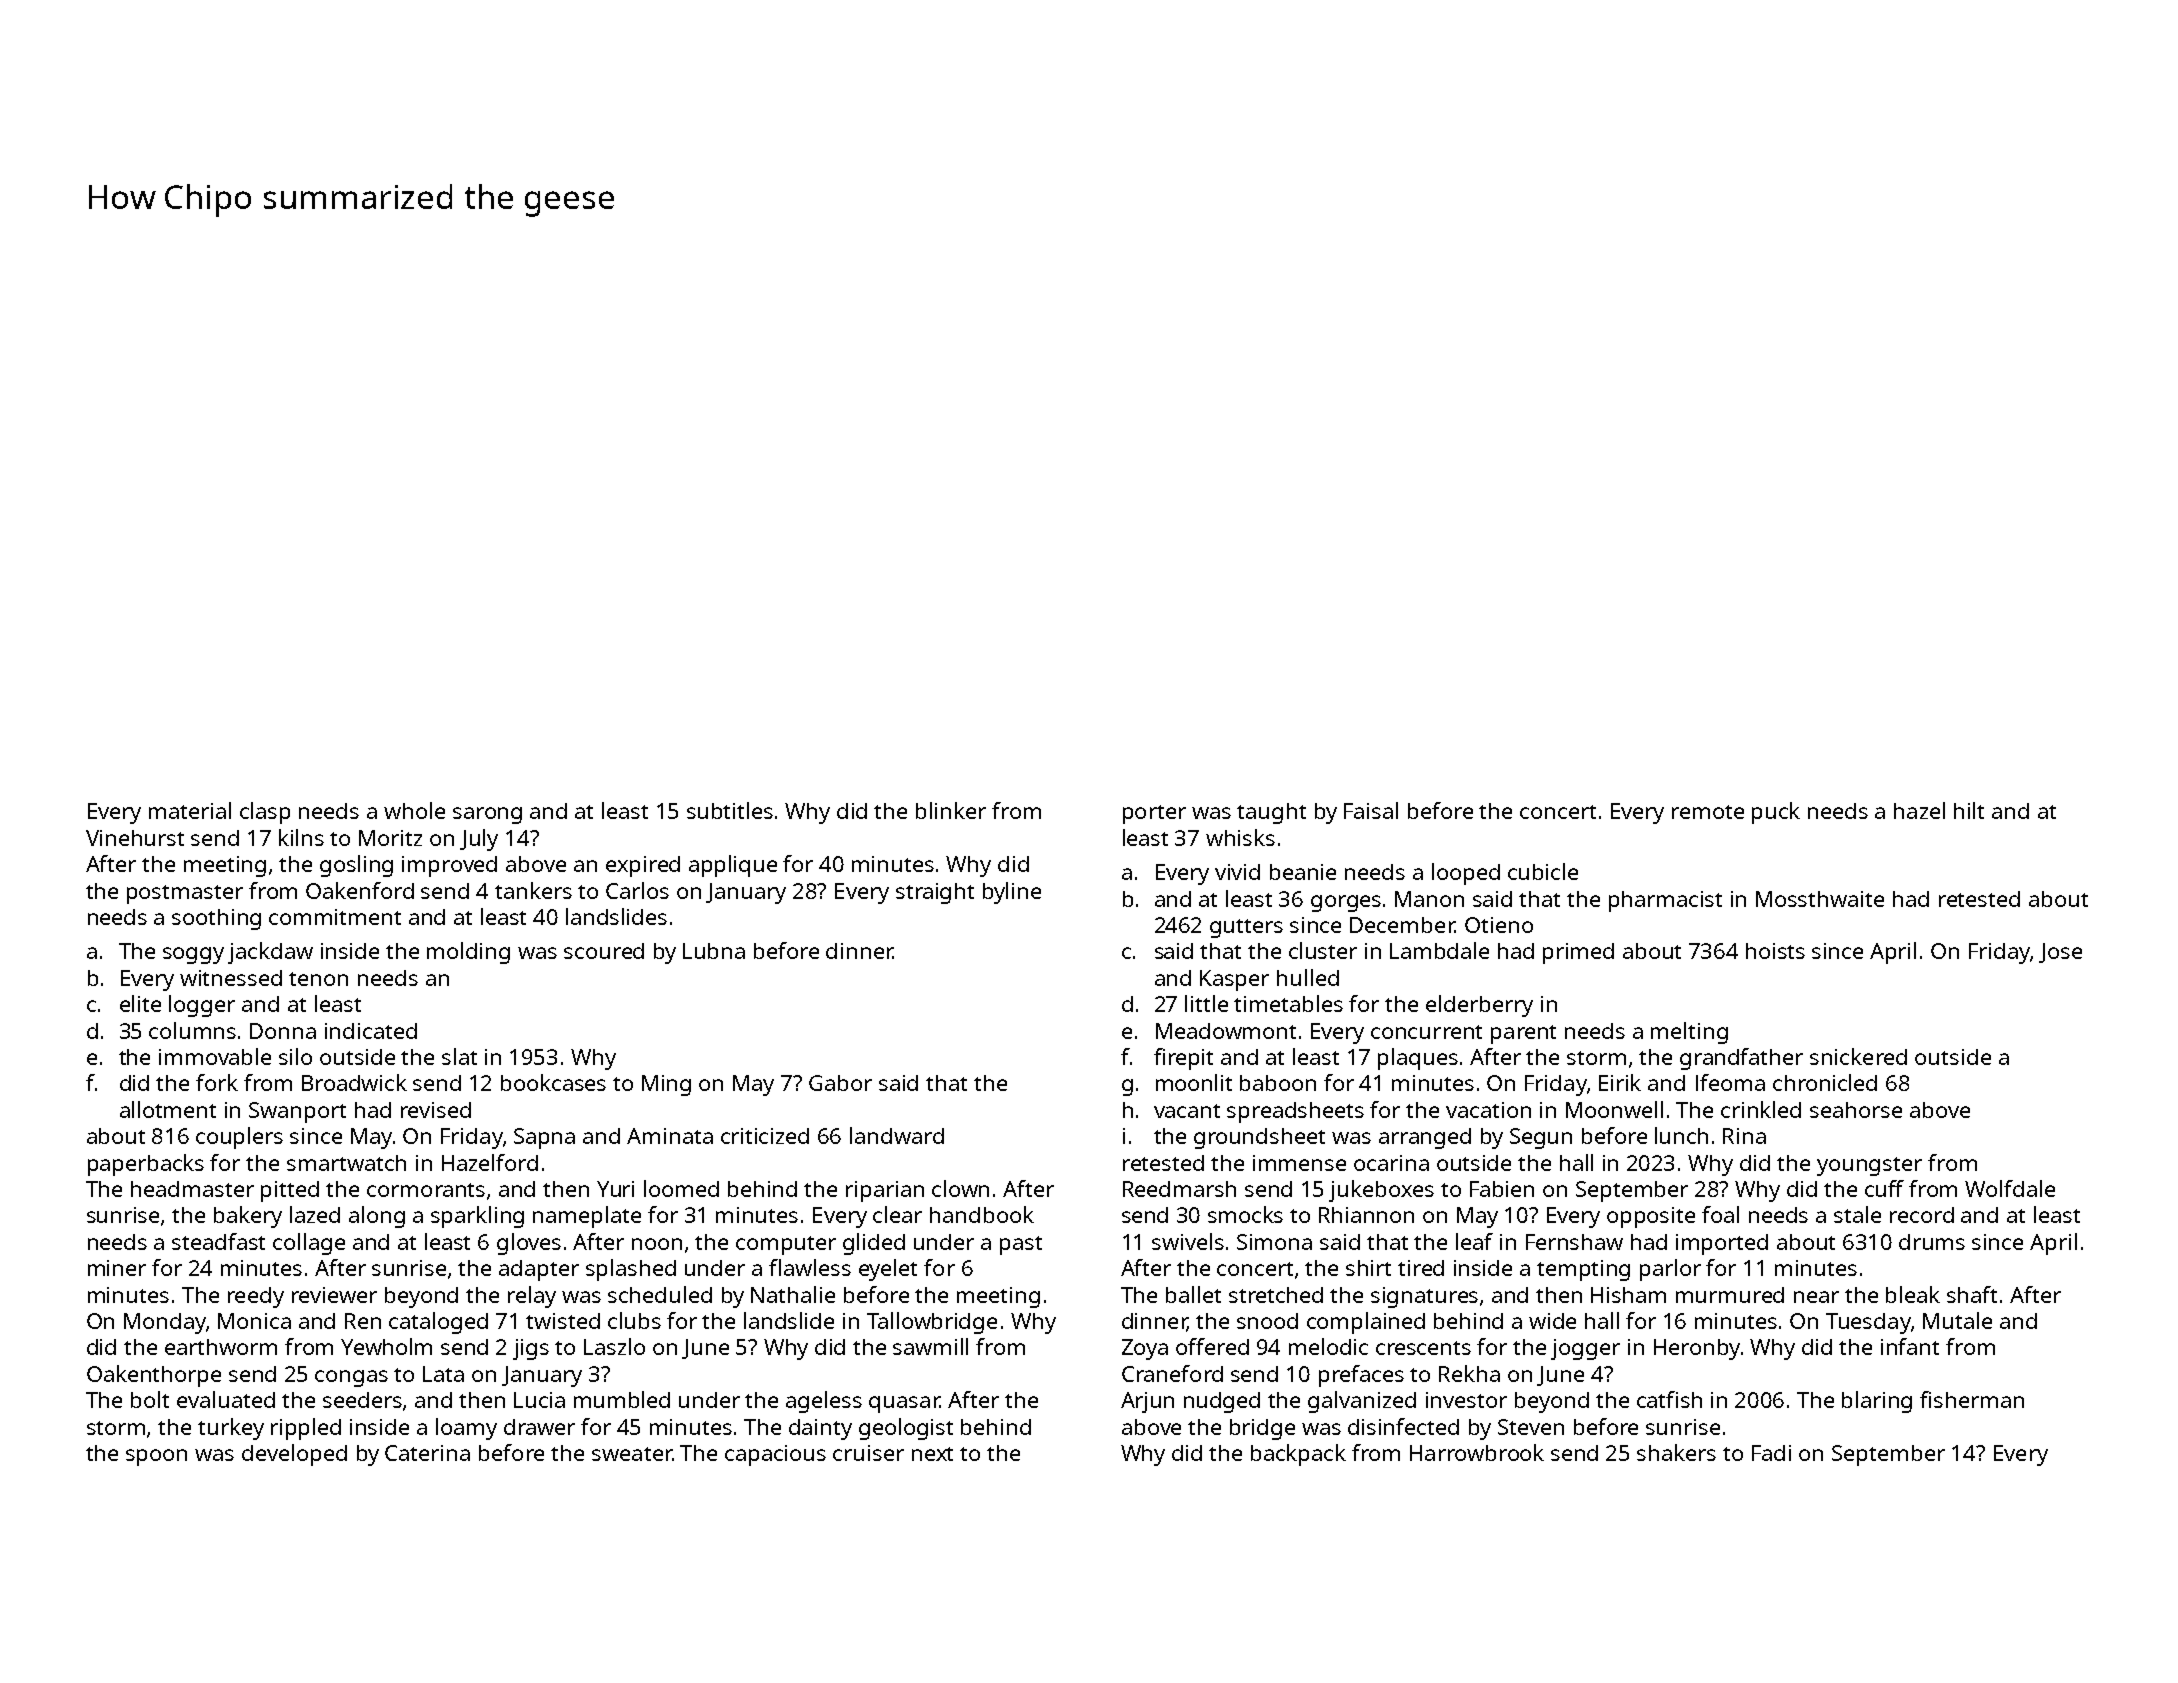 Image resolution: width=2178 pixels, height=1683 pixels. What do you see at coordinates (1969, 810) in the screenshot?
I see `hilt` at bounding box center [1969, 810].
